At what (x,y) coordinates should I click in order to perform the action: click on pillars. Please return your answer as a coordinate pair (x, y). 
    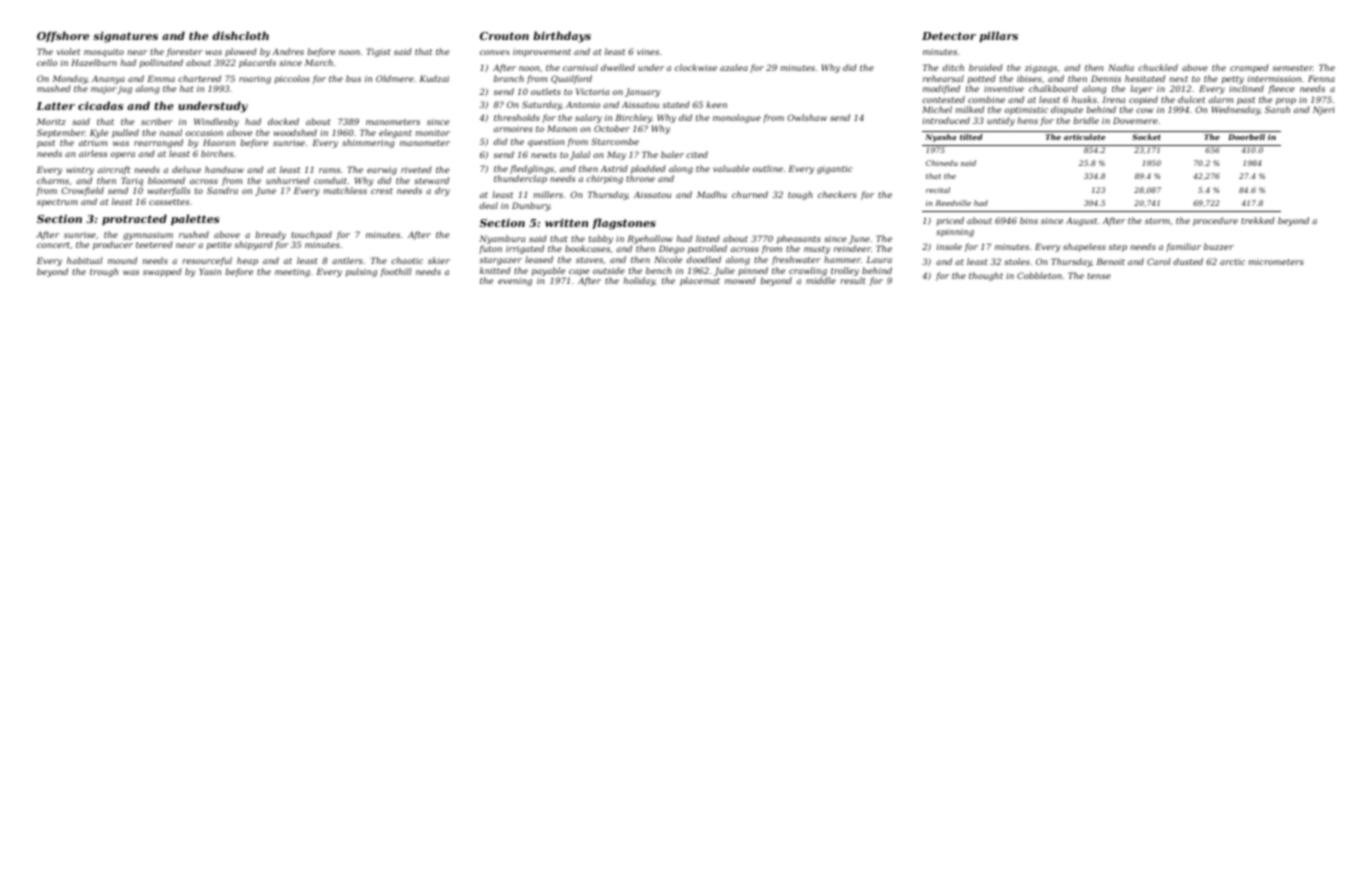
    Looking at the image, I should click on (998, 37).
